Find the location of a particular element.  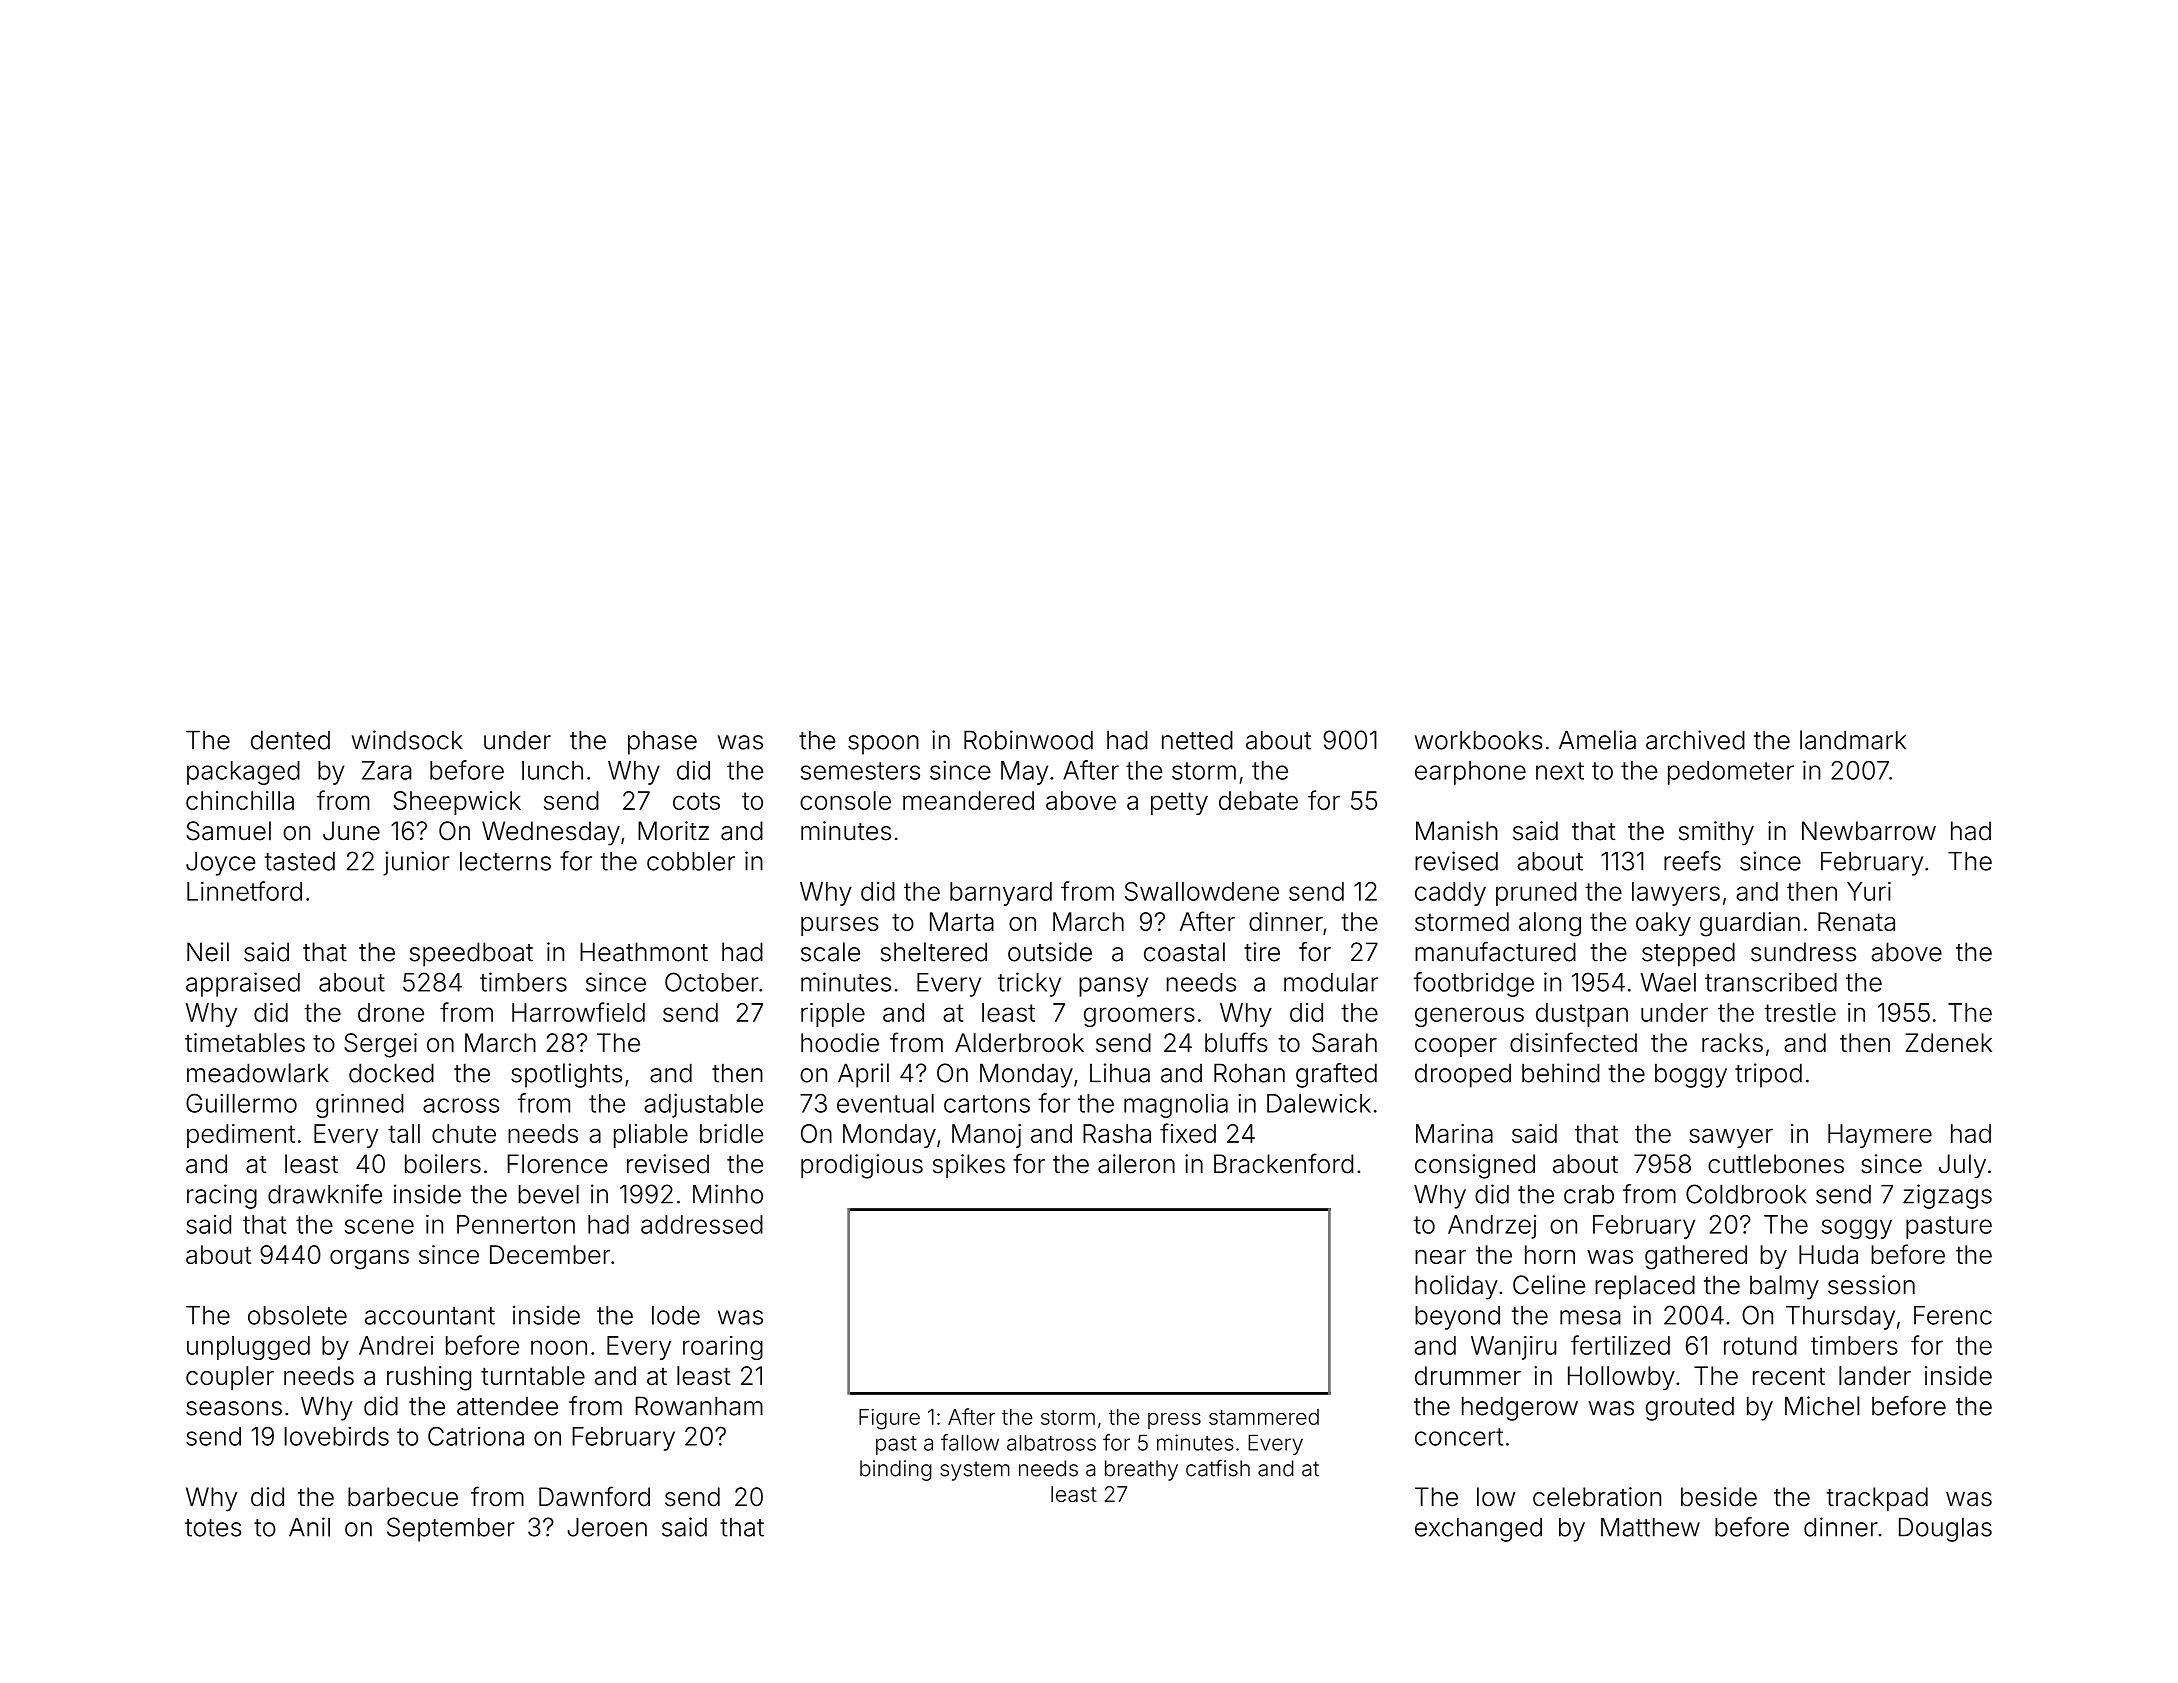

petty is located at coordinates (1179, 803).
